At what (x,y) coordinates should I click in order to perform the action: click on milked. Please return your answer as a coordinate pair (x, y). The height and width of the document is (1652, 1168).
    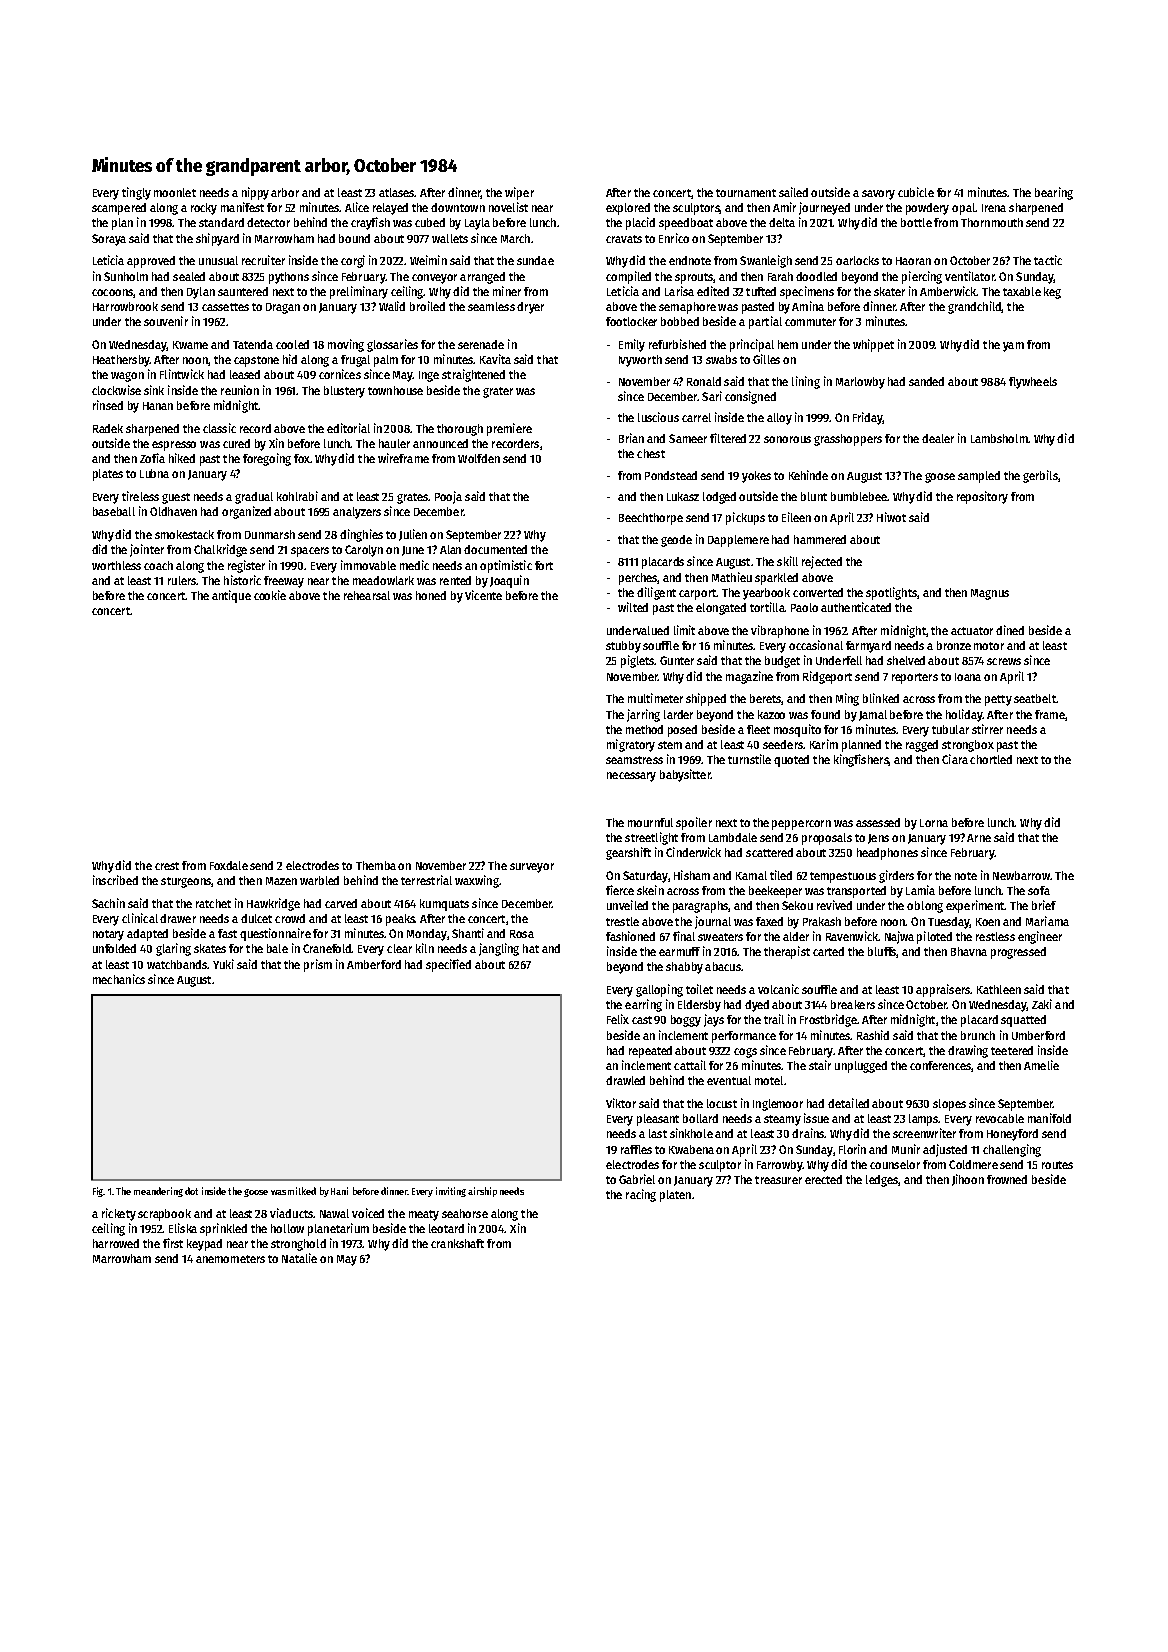
    Looking at the image, I should click on (302, 1191).
